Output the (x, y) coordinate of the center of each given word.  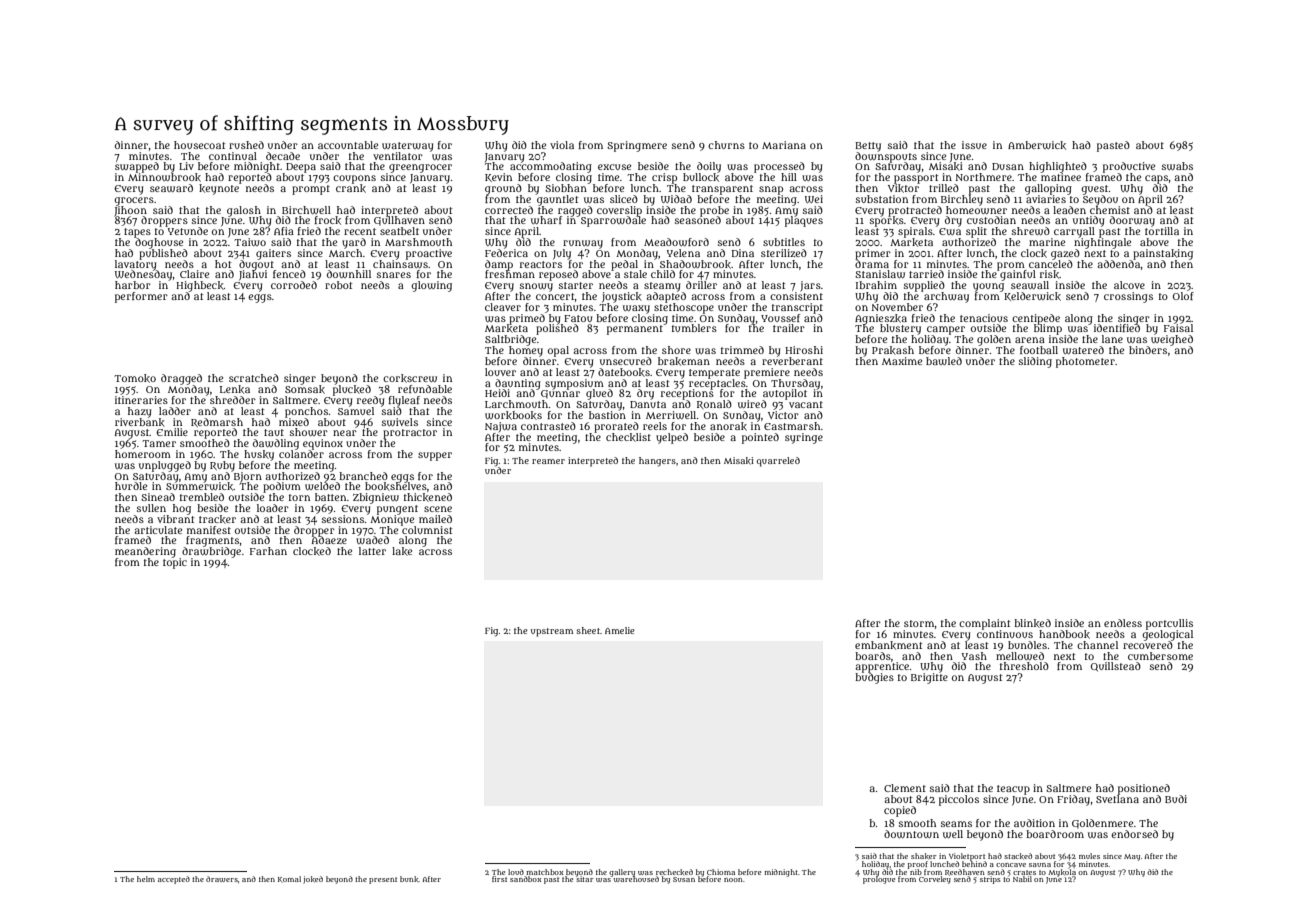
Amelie (620, 630)
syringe (804, 438)
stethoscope (684, 308)
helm (146, 879)
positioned (1144, 789)
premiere (767, 373)
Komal (289, 879)
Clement (905, 788)
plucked (352, 390)
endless (1123, 623)
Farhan (268, 551)
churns (726, 145)
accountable (348, 145)
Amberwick (1037, 145)
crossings (1128, 297)
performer (141, 297)
